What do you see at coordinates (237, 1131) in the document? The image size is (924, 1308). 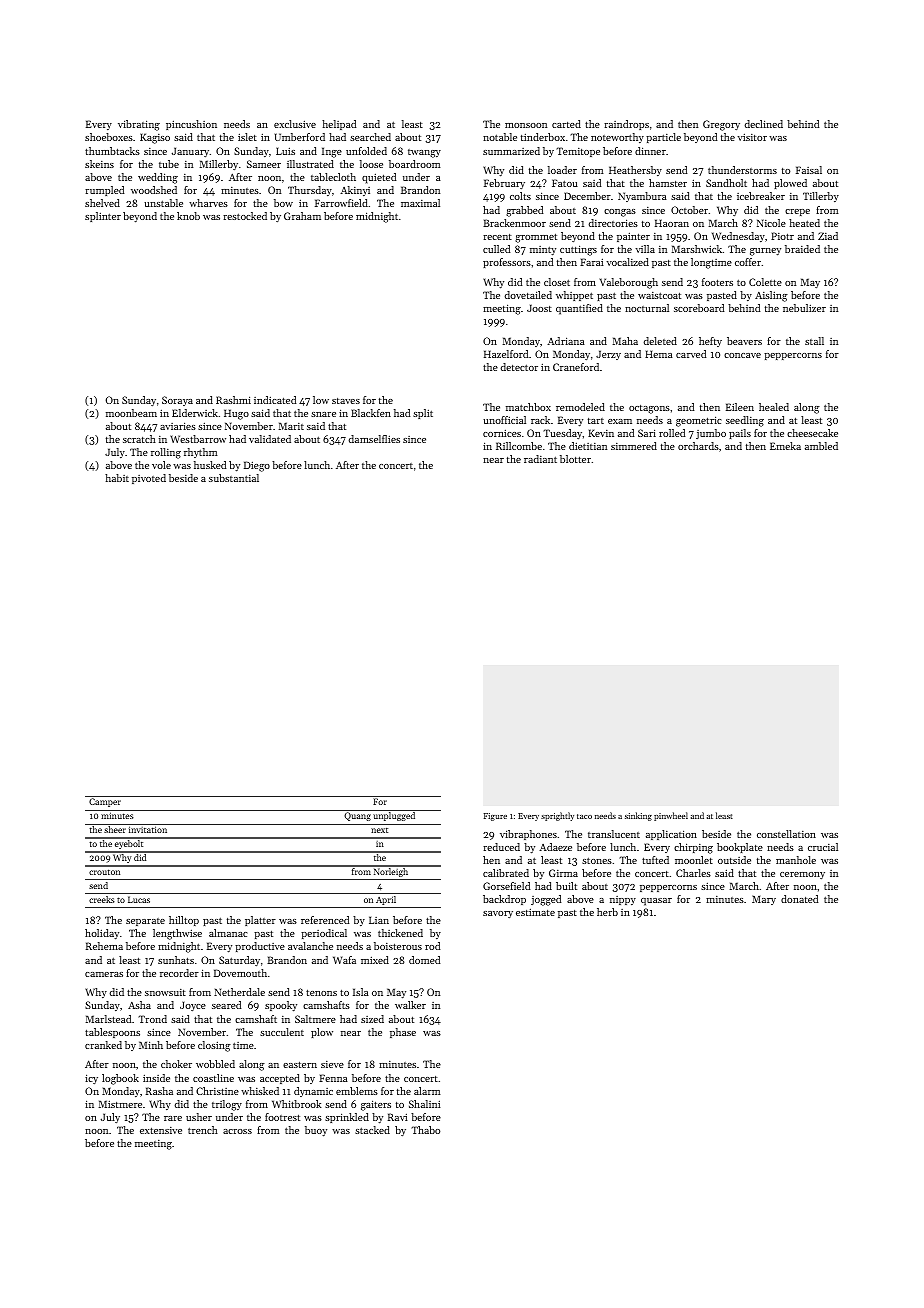 I see `across` at bounding box center [237, 1131].
